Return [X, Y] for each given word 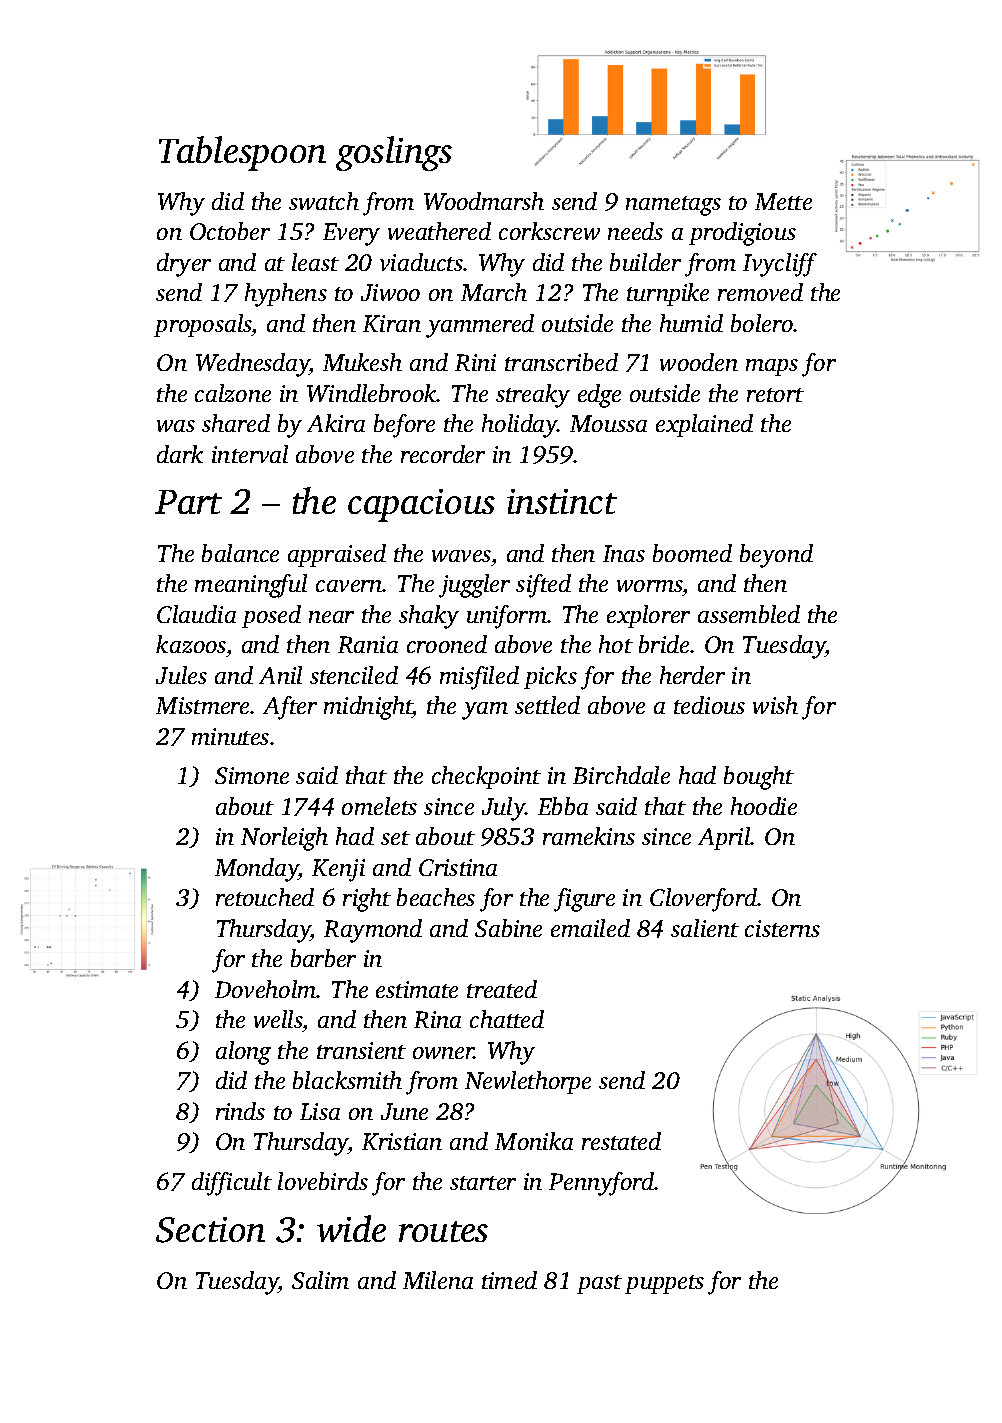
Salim [320, 1280]
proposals [203, 325]
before [404, 426]
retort [775, 395]
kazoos [191, 644]
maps [772, 367]
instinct [562, 501]
